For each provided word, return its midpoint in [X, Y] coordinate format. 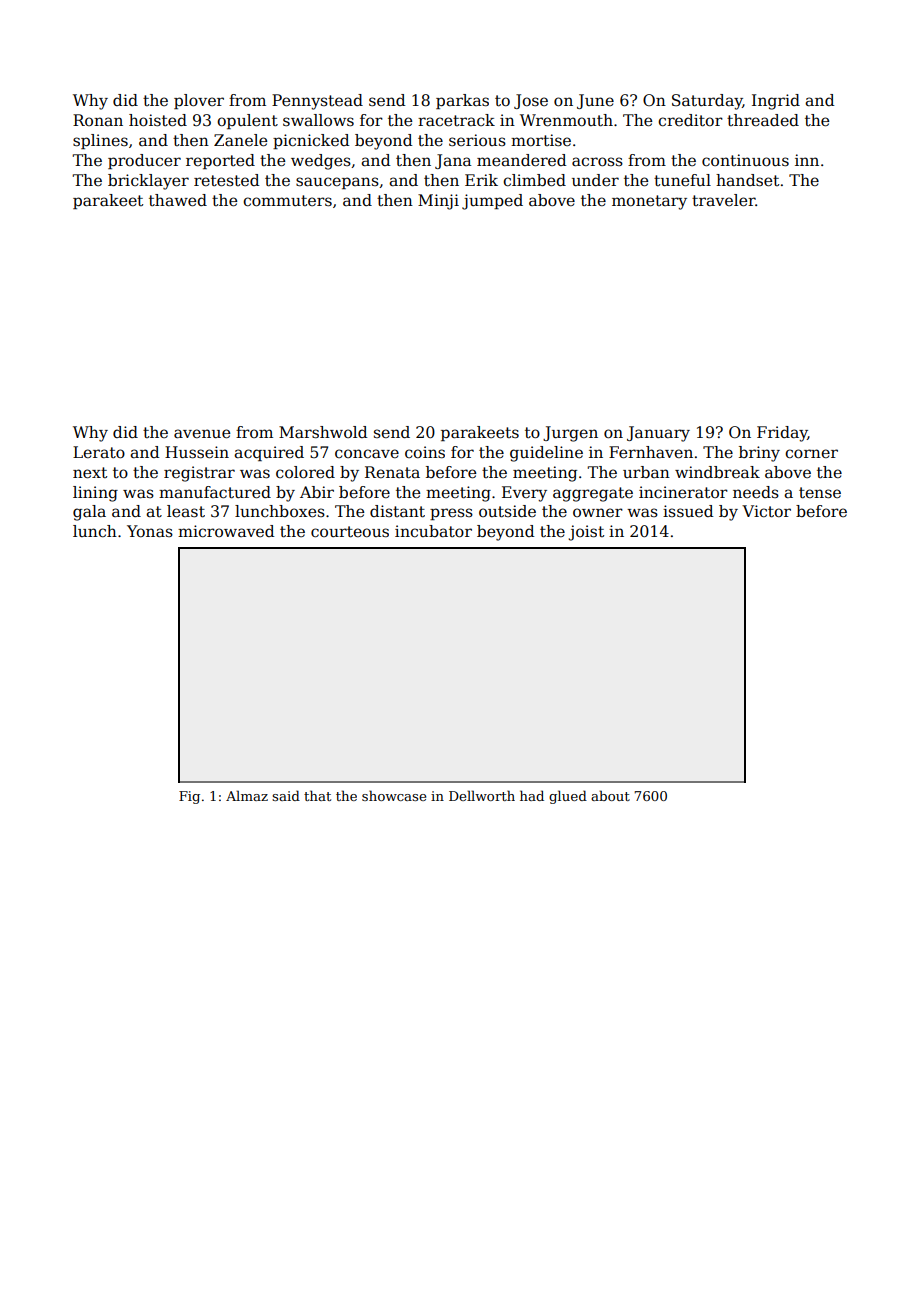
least [186, 511]
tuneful [682, 180]
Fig [189, 797]
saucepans [337, 183]
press [451, 514]
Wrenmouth [566, 120]
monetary [649, 202]
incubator [433, 531]
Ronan [98, 120]
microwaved [226, 531]
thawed [178, 200]
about [610, 795]
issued [688, 511]
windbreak [717, 472]
